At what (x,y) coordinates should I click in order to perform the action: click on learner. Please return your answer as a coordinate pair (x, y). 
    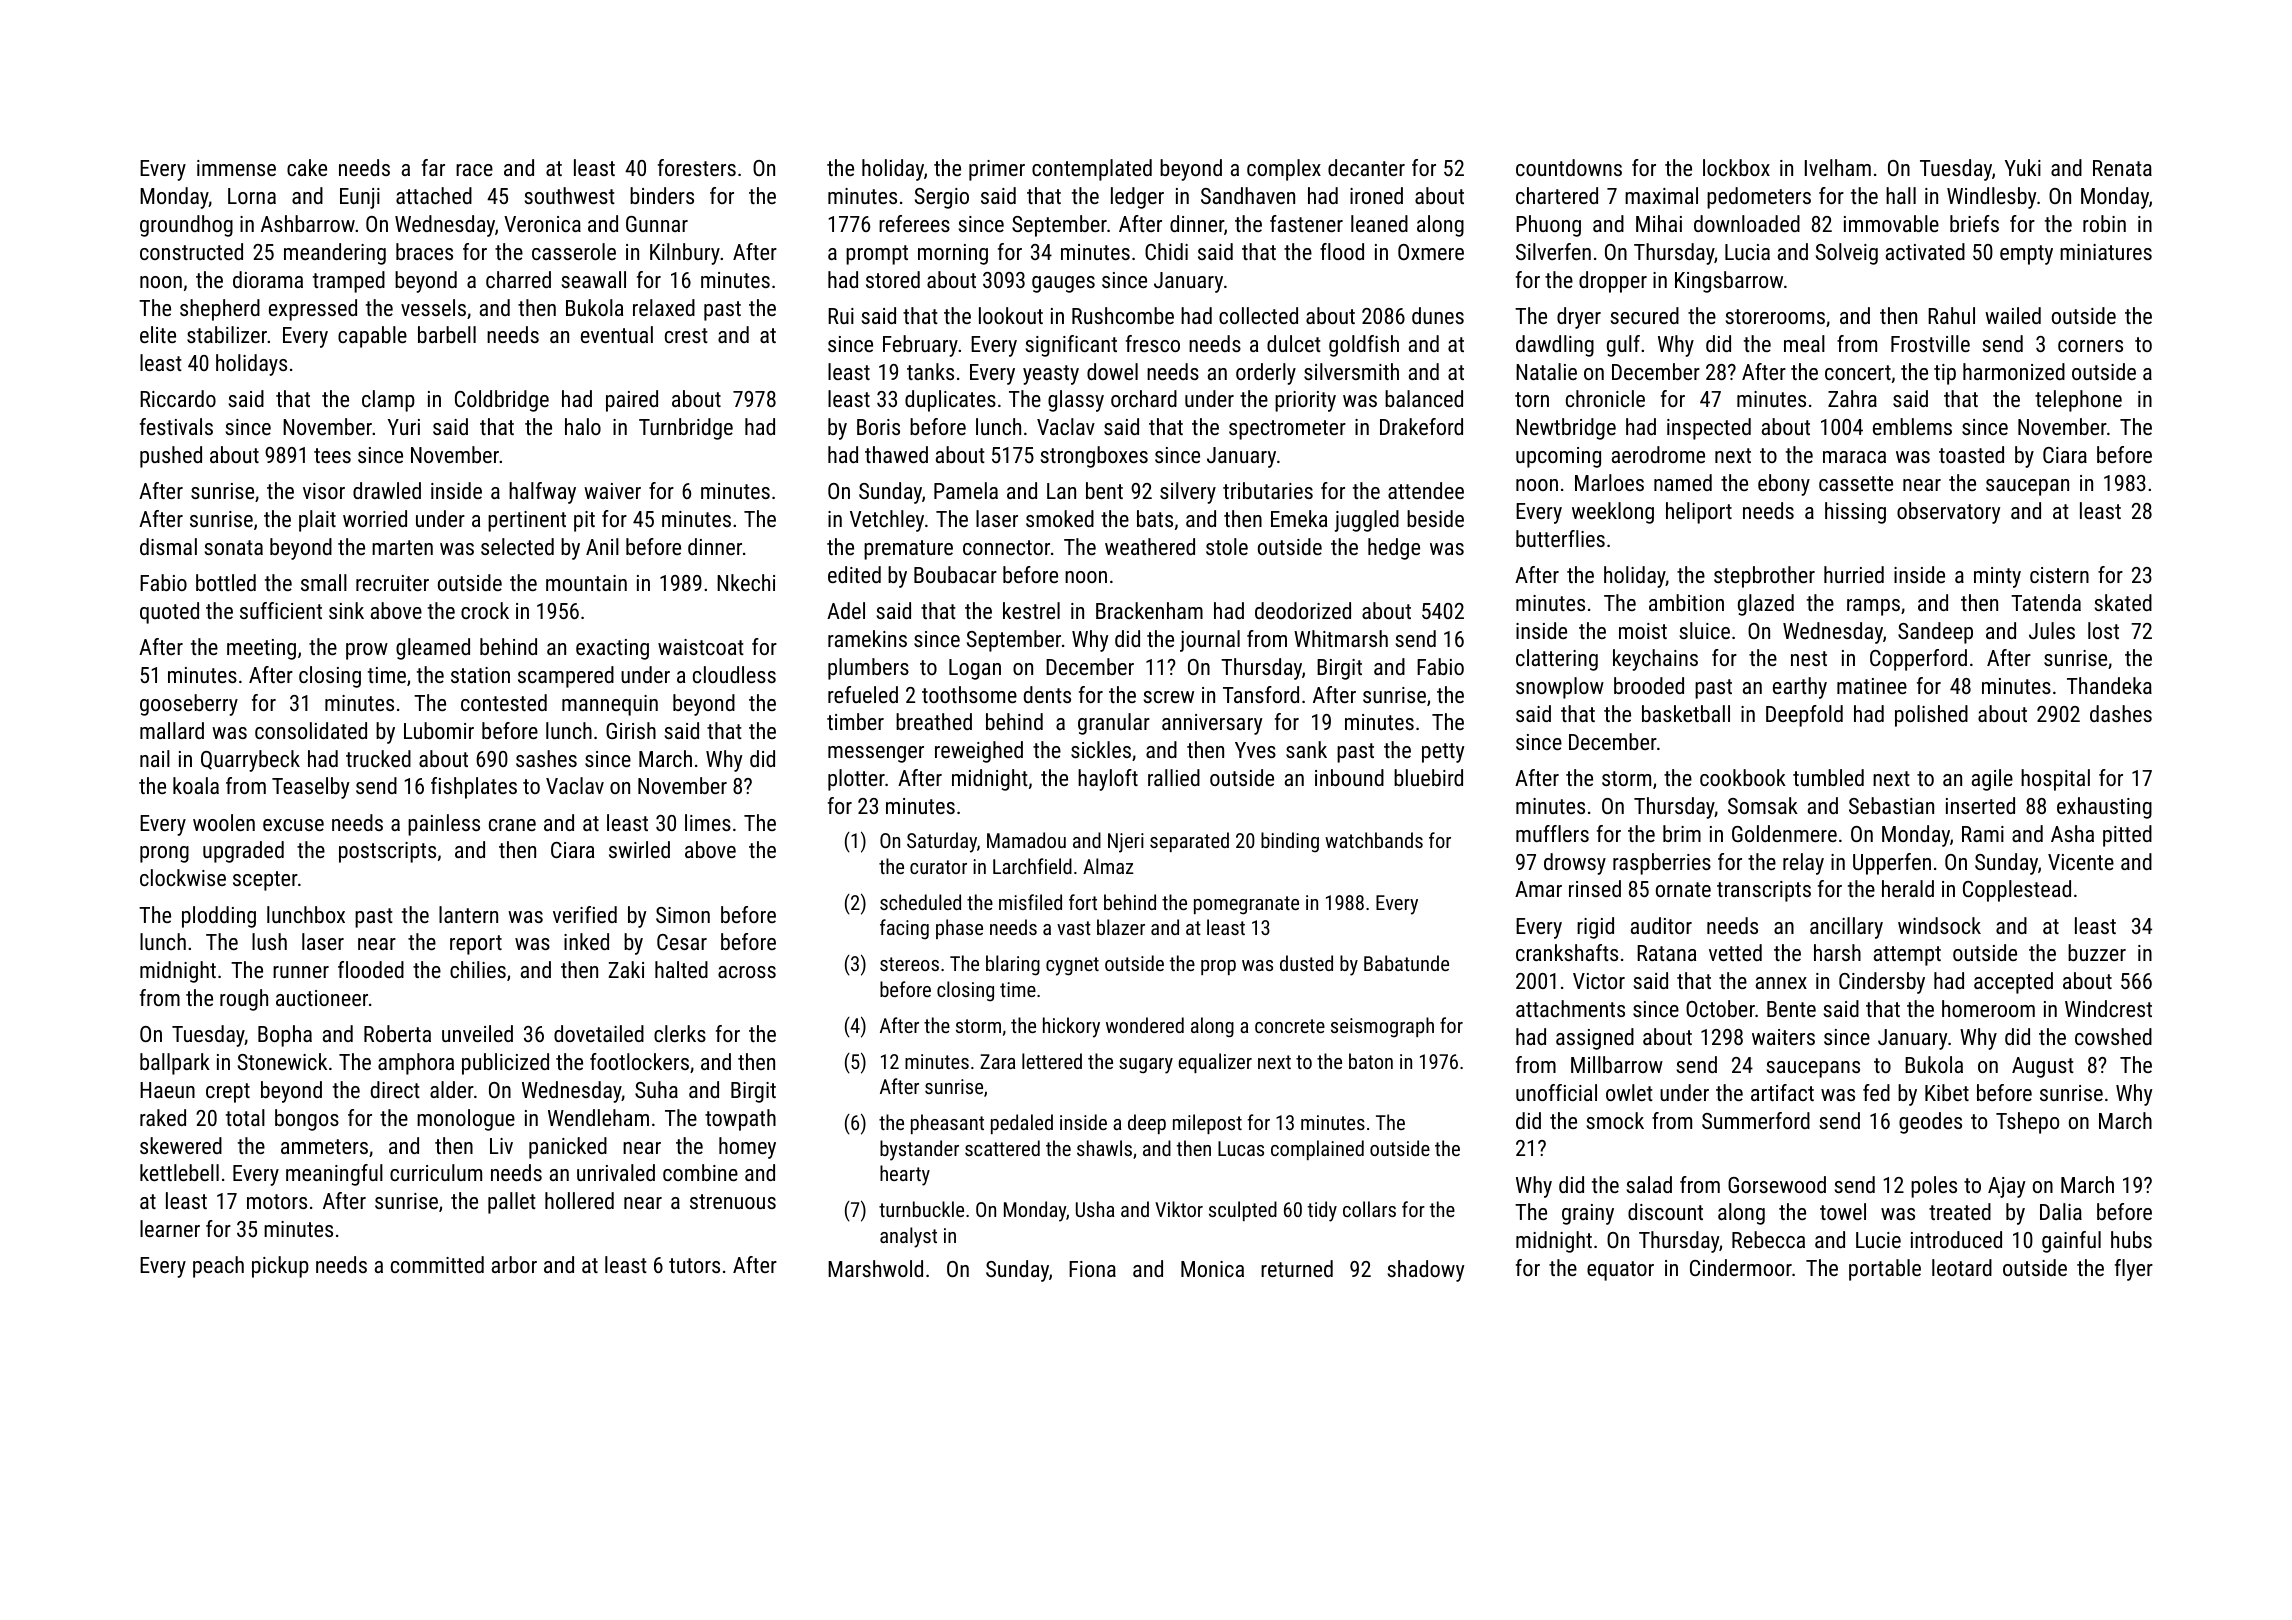
    Looking at the image, I should click on (170, 1228).
